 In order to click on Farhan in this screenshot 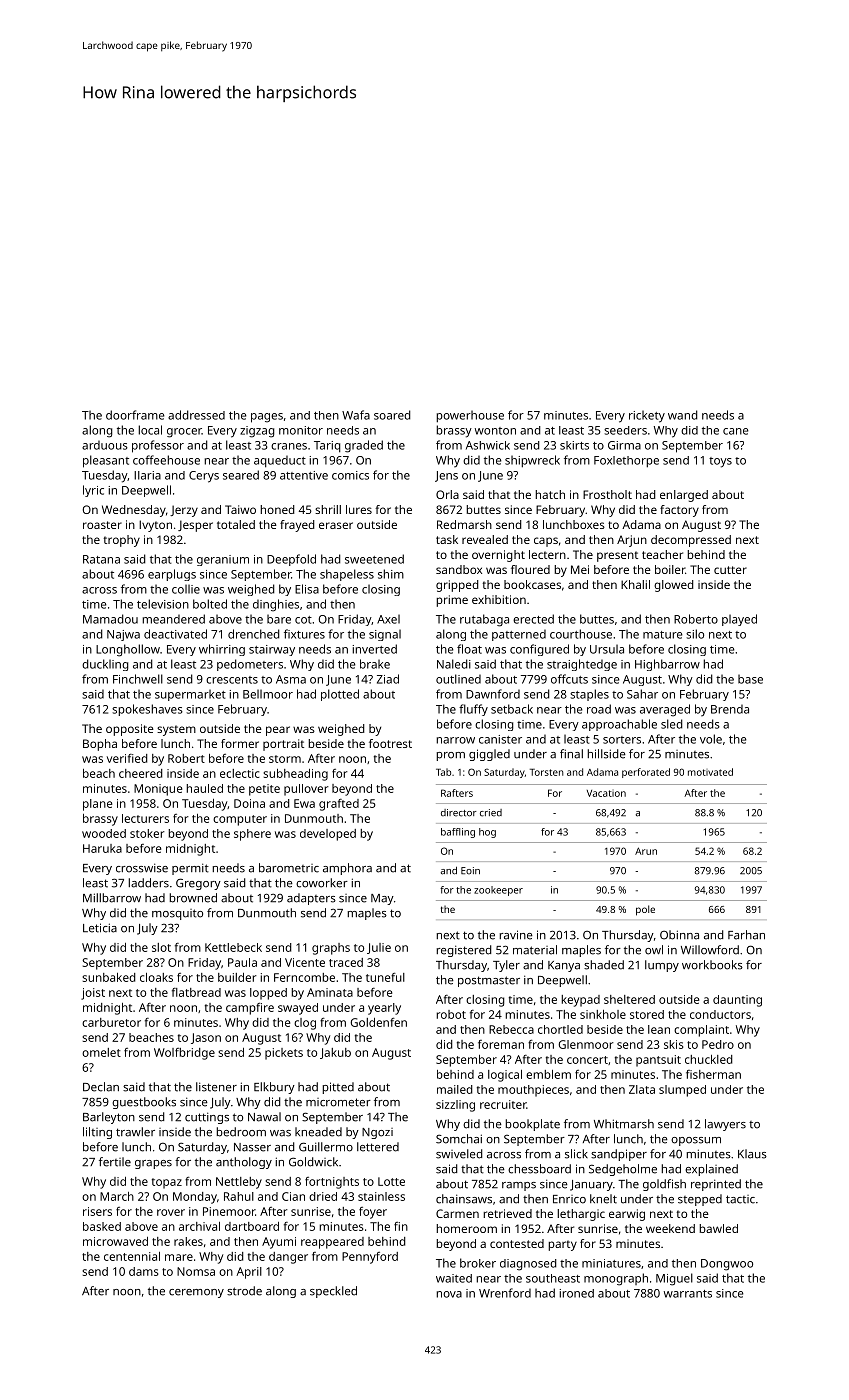, I will do `click(746, 935)`.
